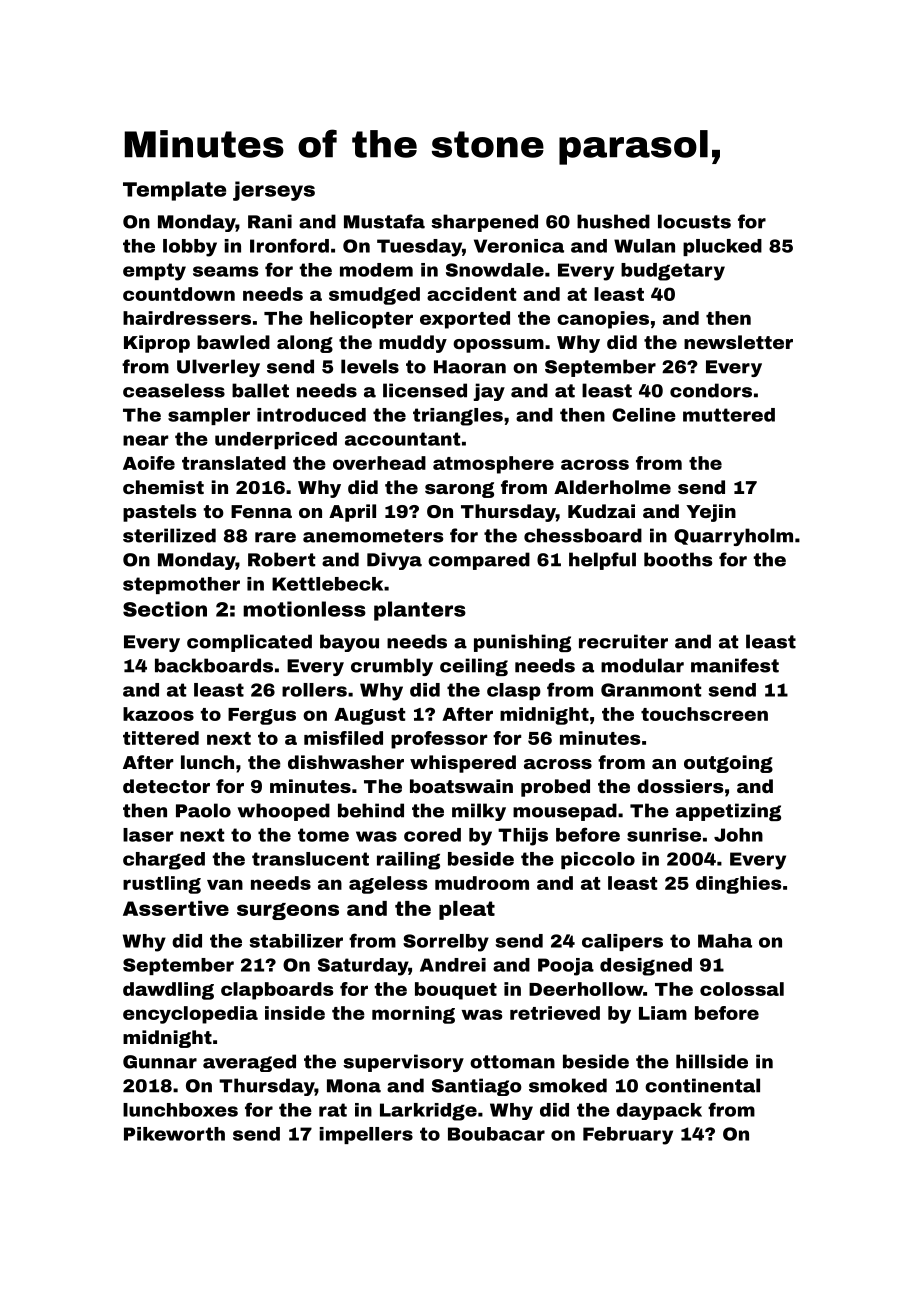  Describe the element at coordinates (174, 1134) in the screenshot. I see `Pikeworth` at that location.
